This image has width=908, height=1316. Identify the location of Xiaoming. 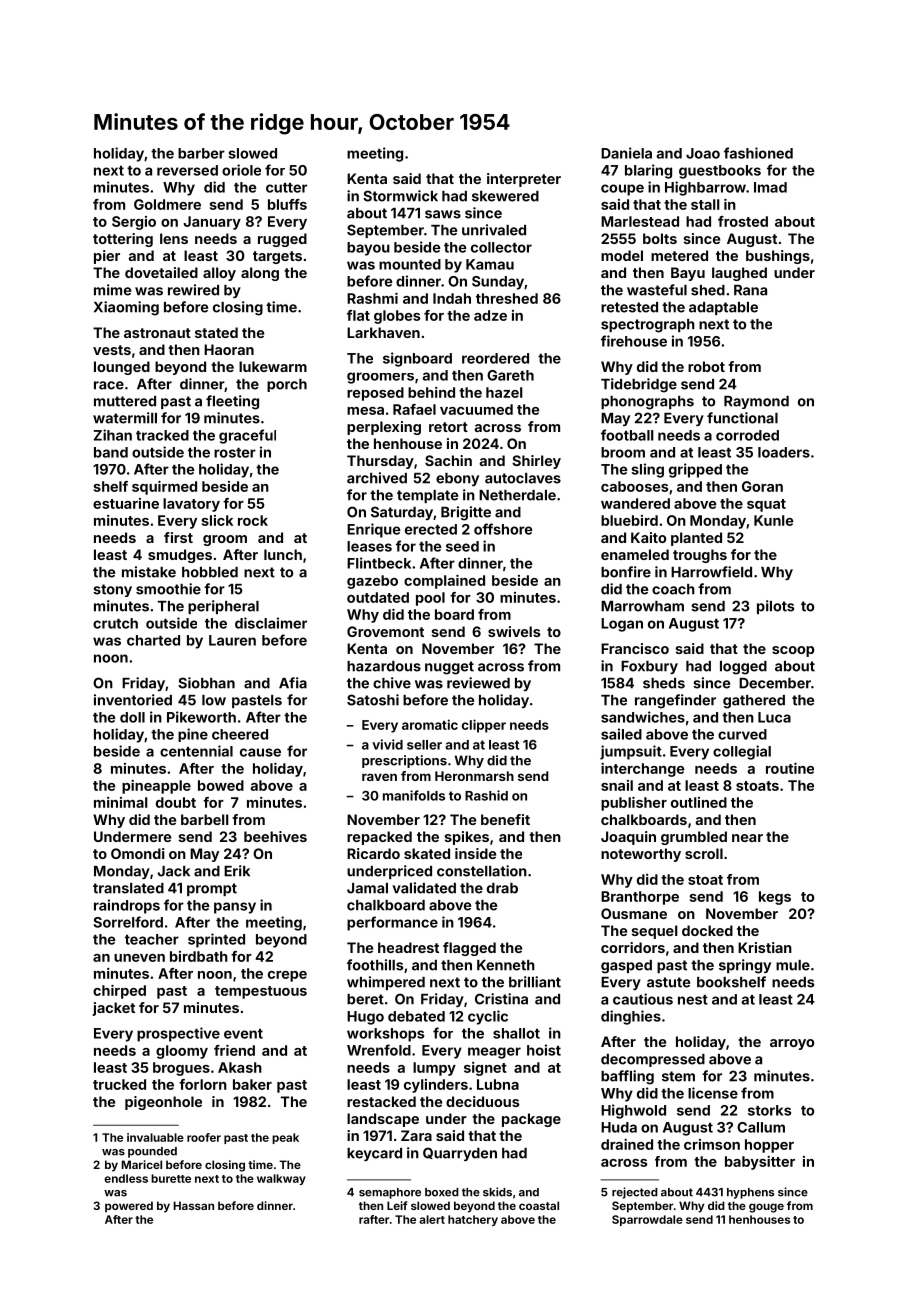
(126, 308).
